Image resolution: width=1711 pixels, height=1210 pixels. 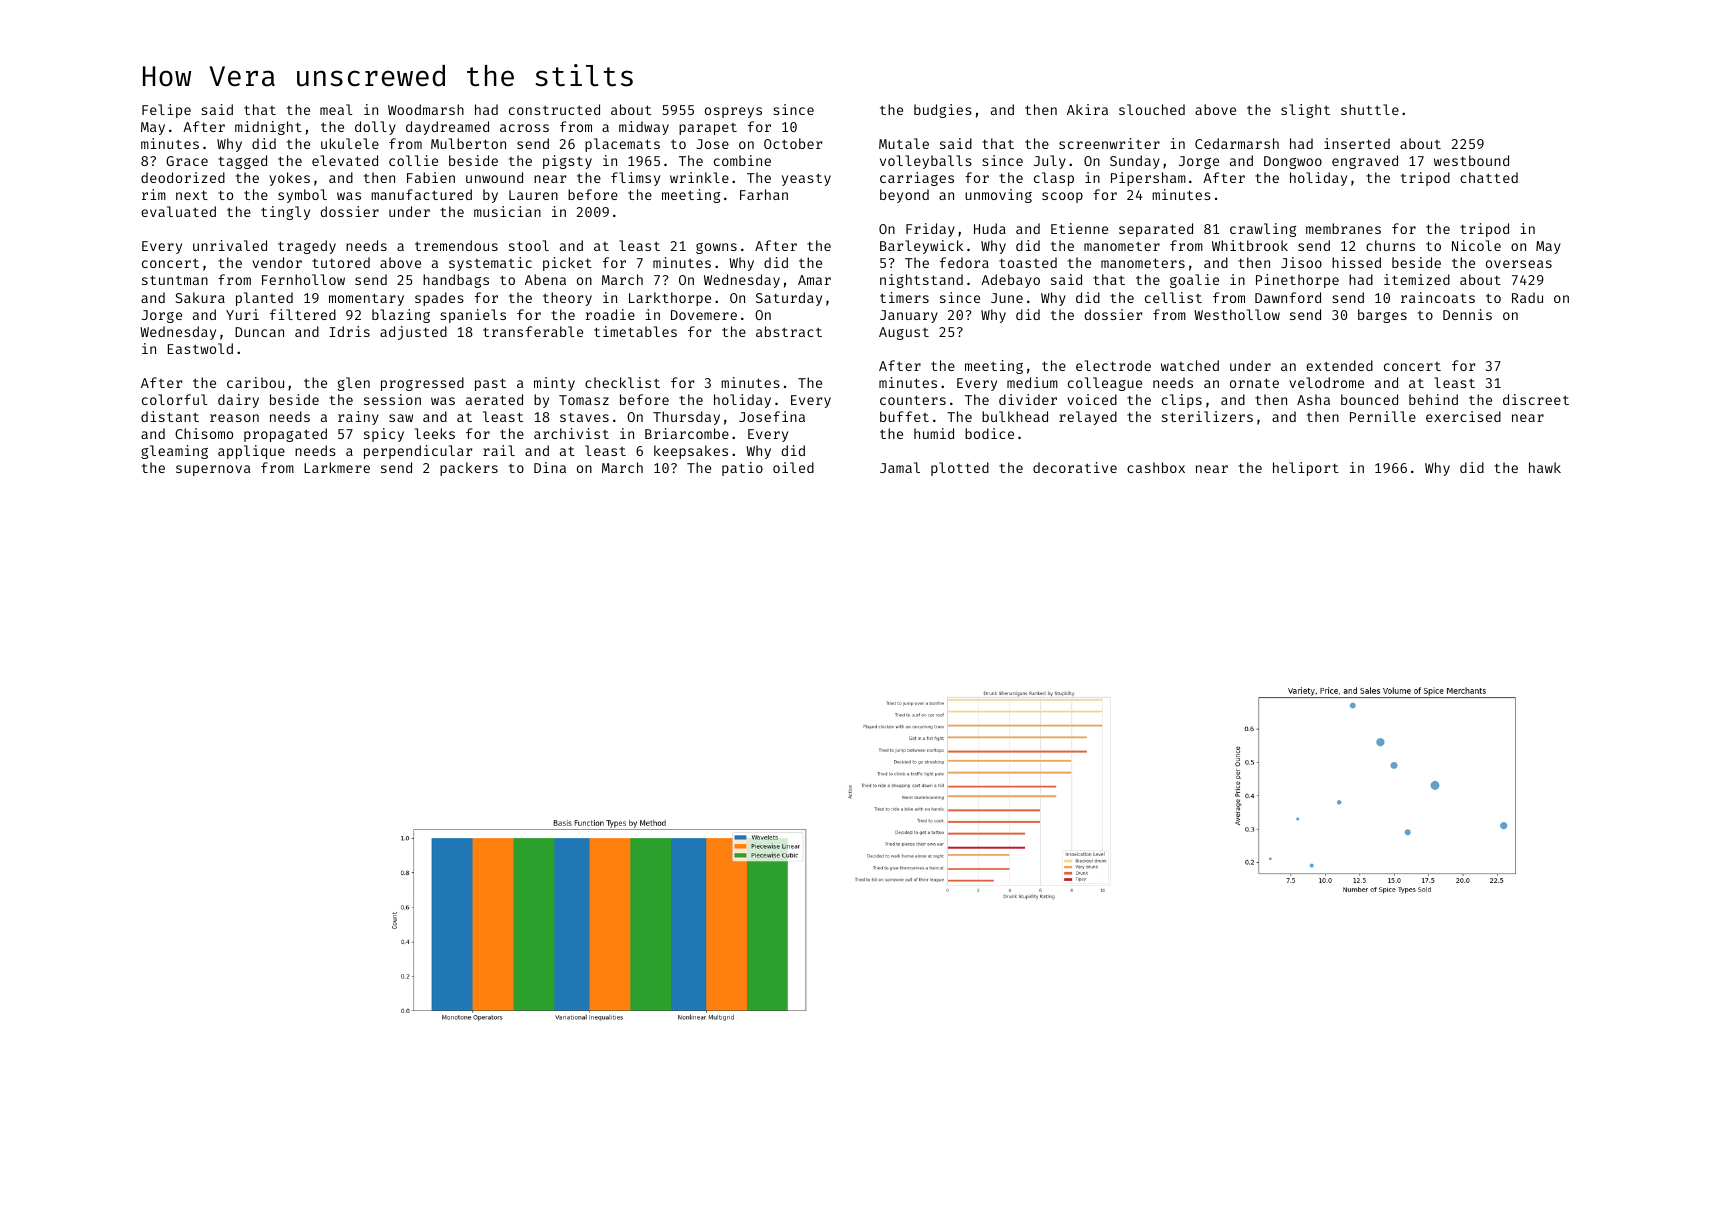 I want to click on Fernhollow, so click(x=303, y=279).
